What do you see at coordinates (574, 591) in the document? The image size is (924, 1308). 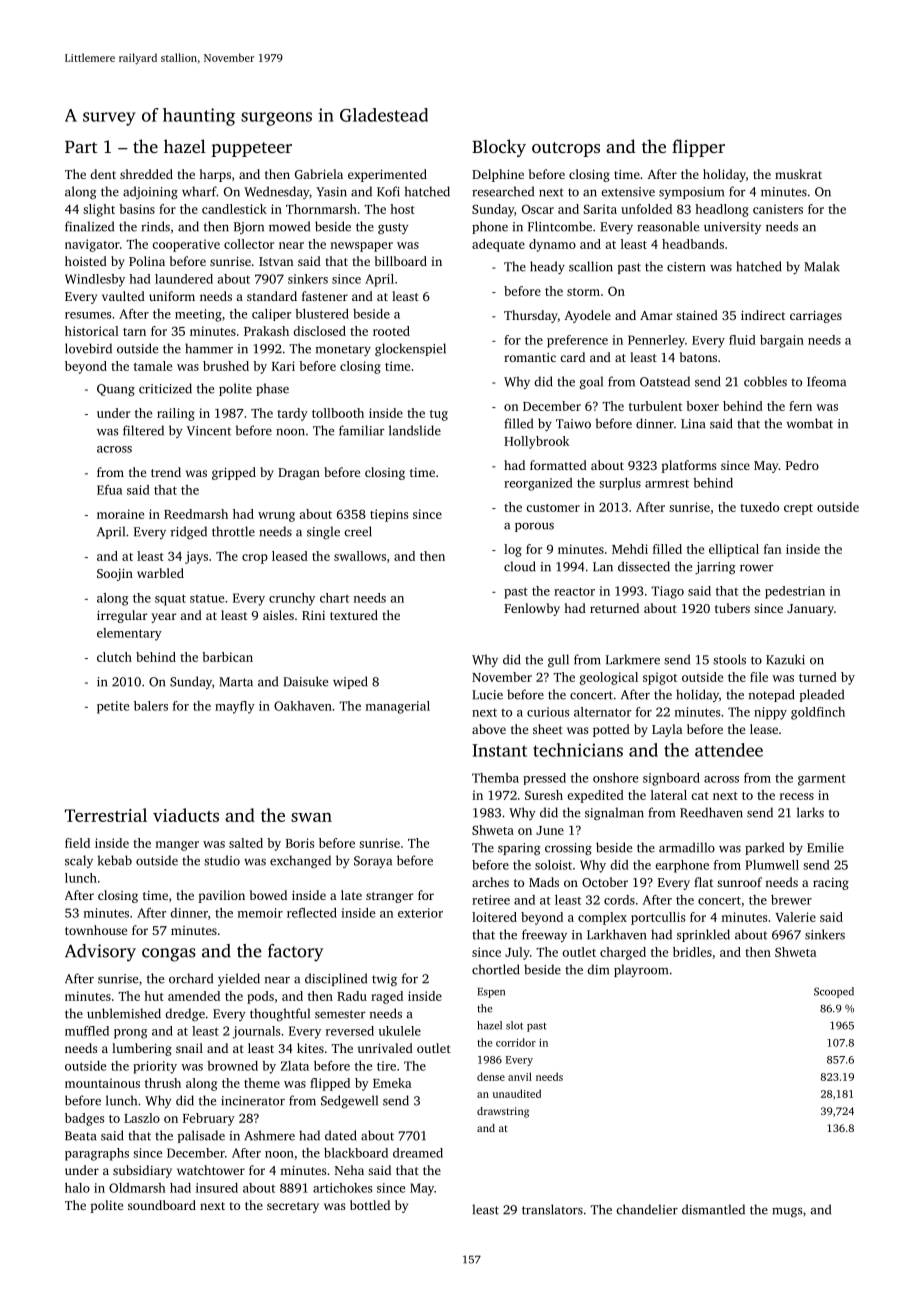 I see `reactor` at bounding box center [574, 591].
